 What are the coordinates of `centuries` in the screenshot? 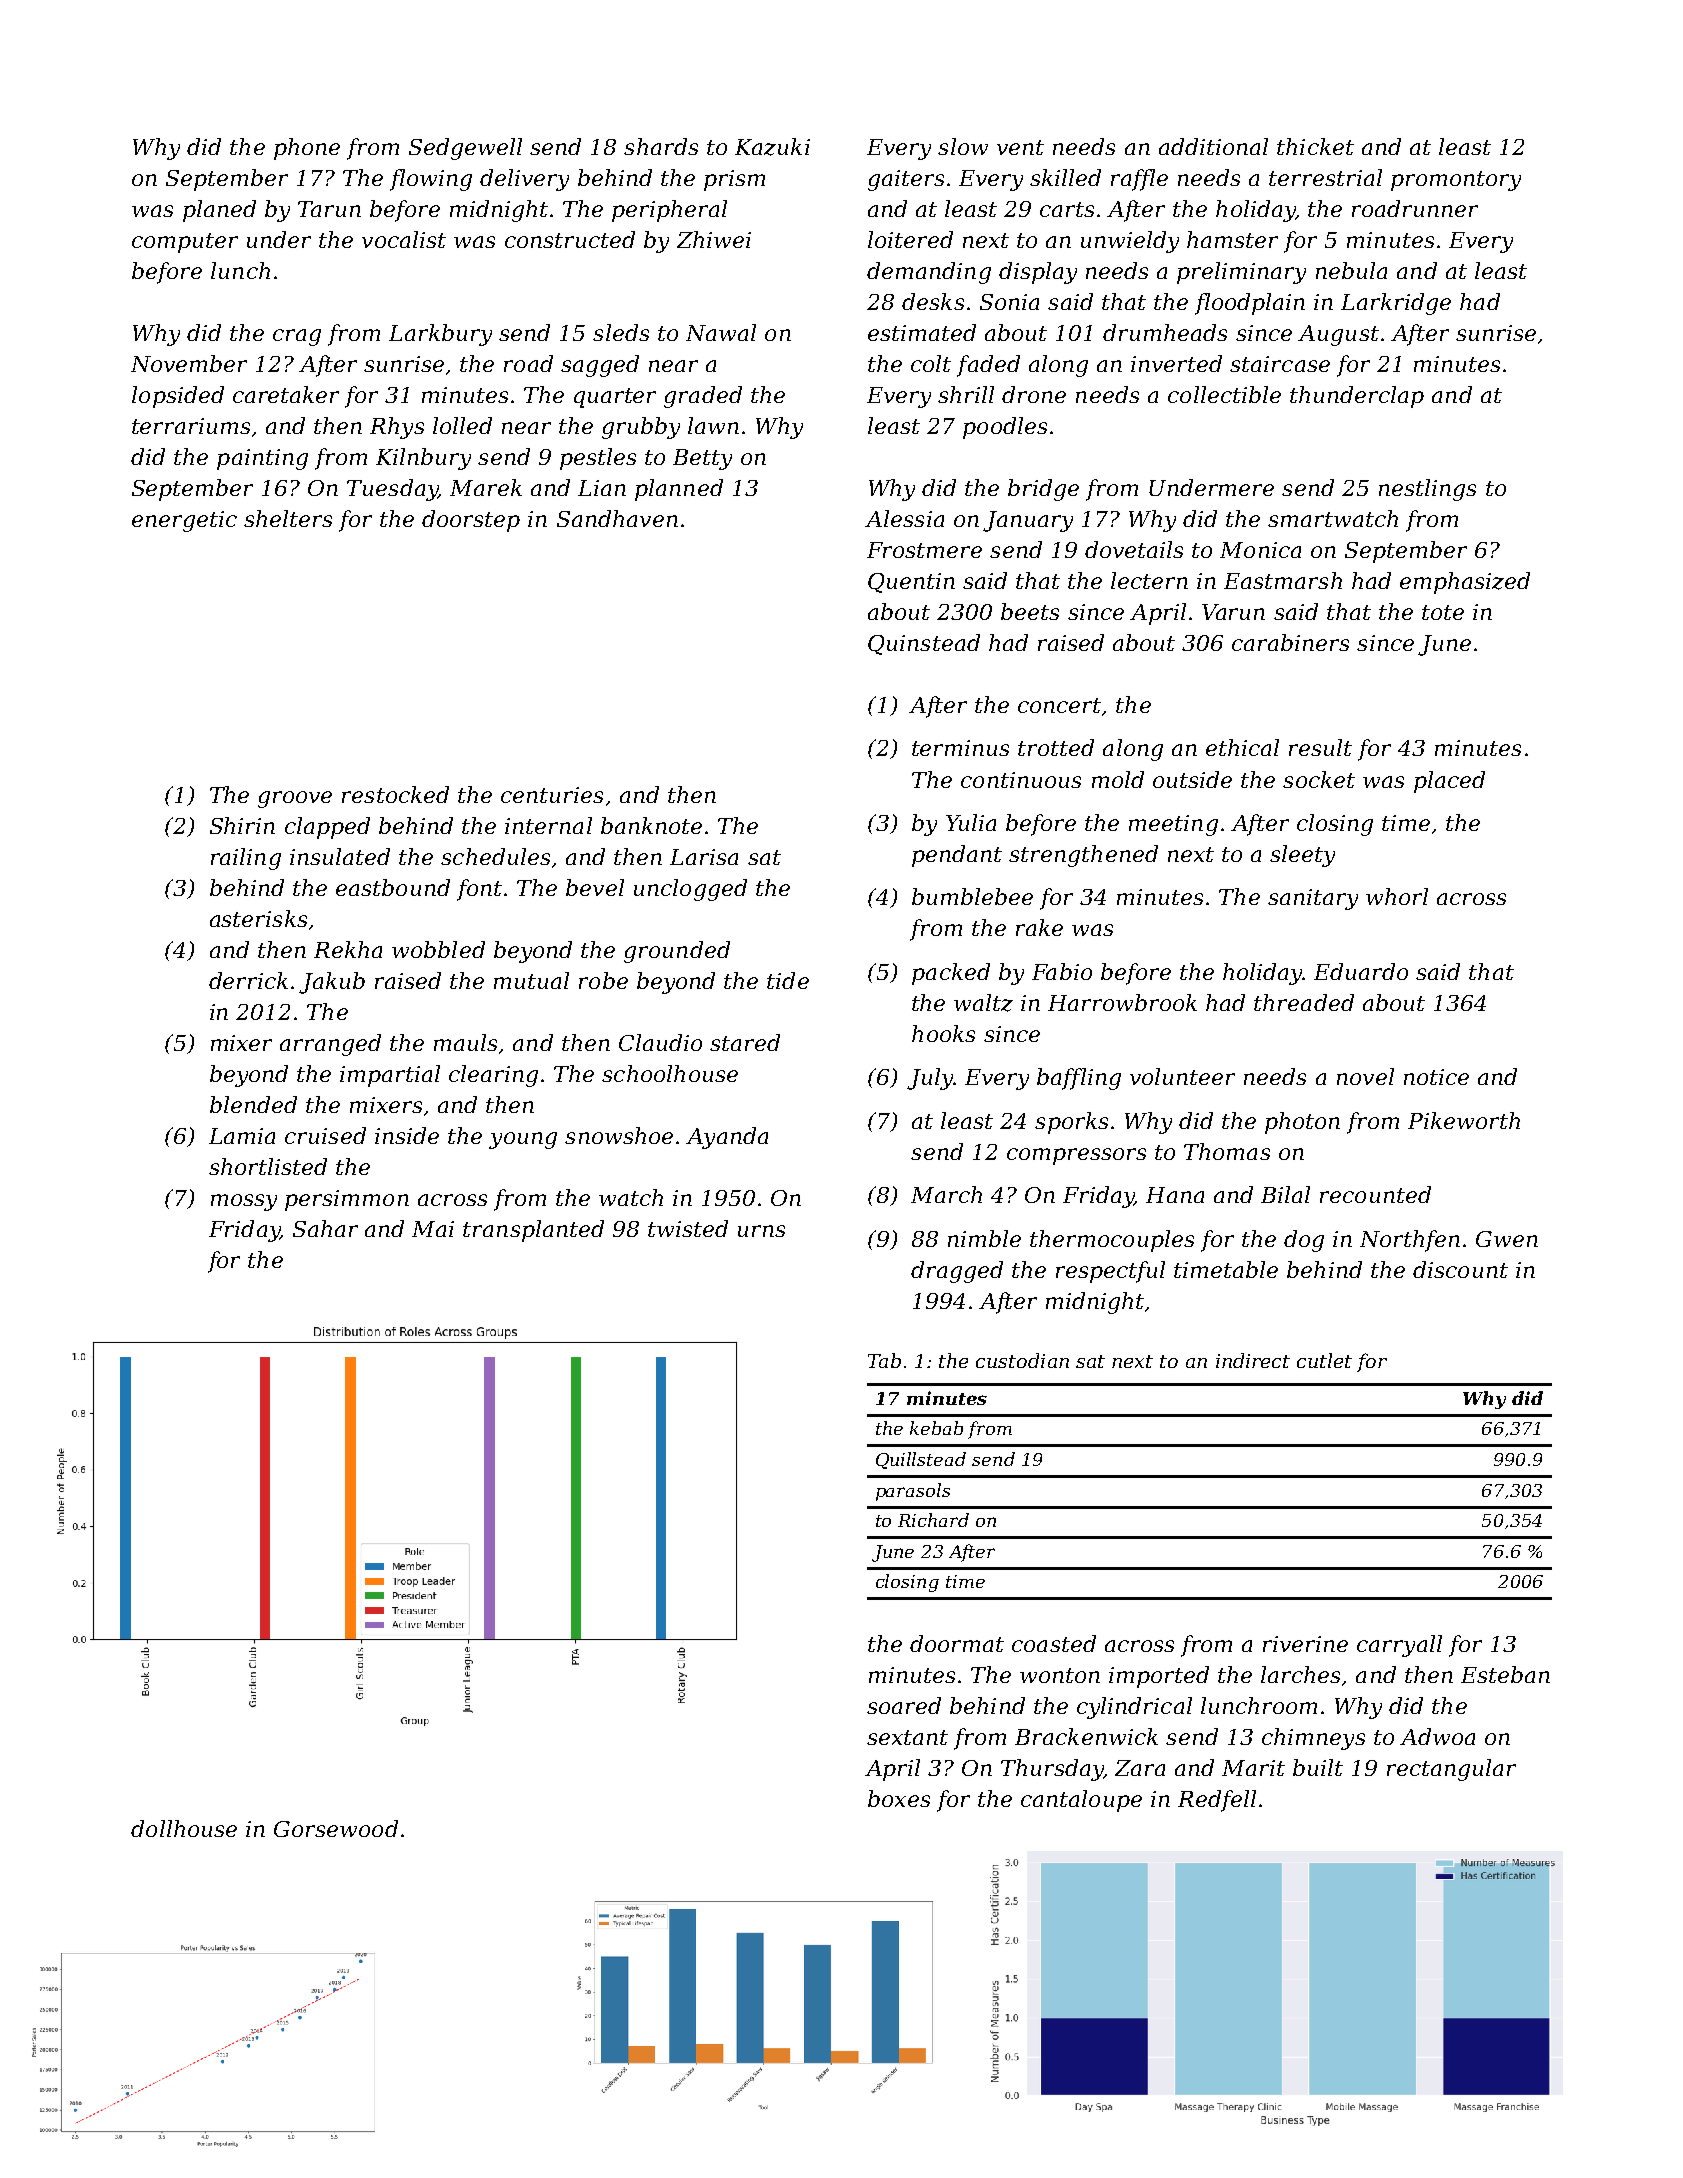 It's located at (552, 795).
